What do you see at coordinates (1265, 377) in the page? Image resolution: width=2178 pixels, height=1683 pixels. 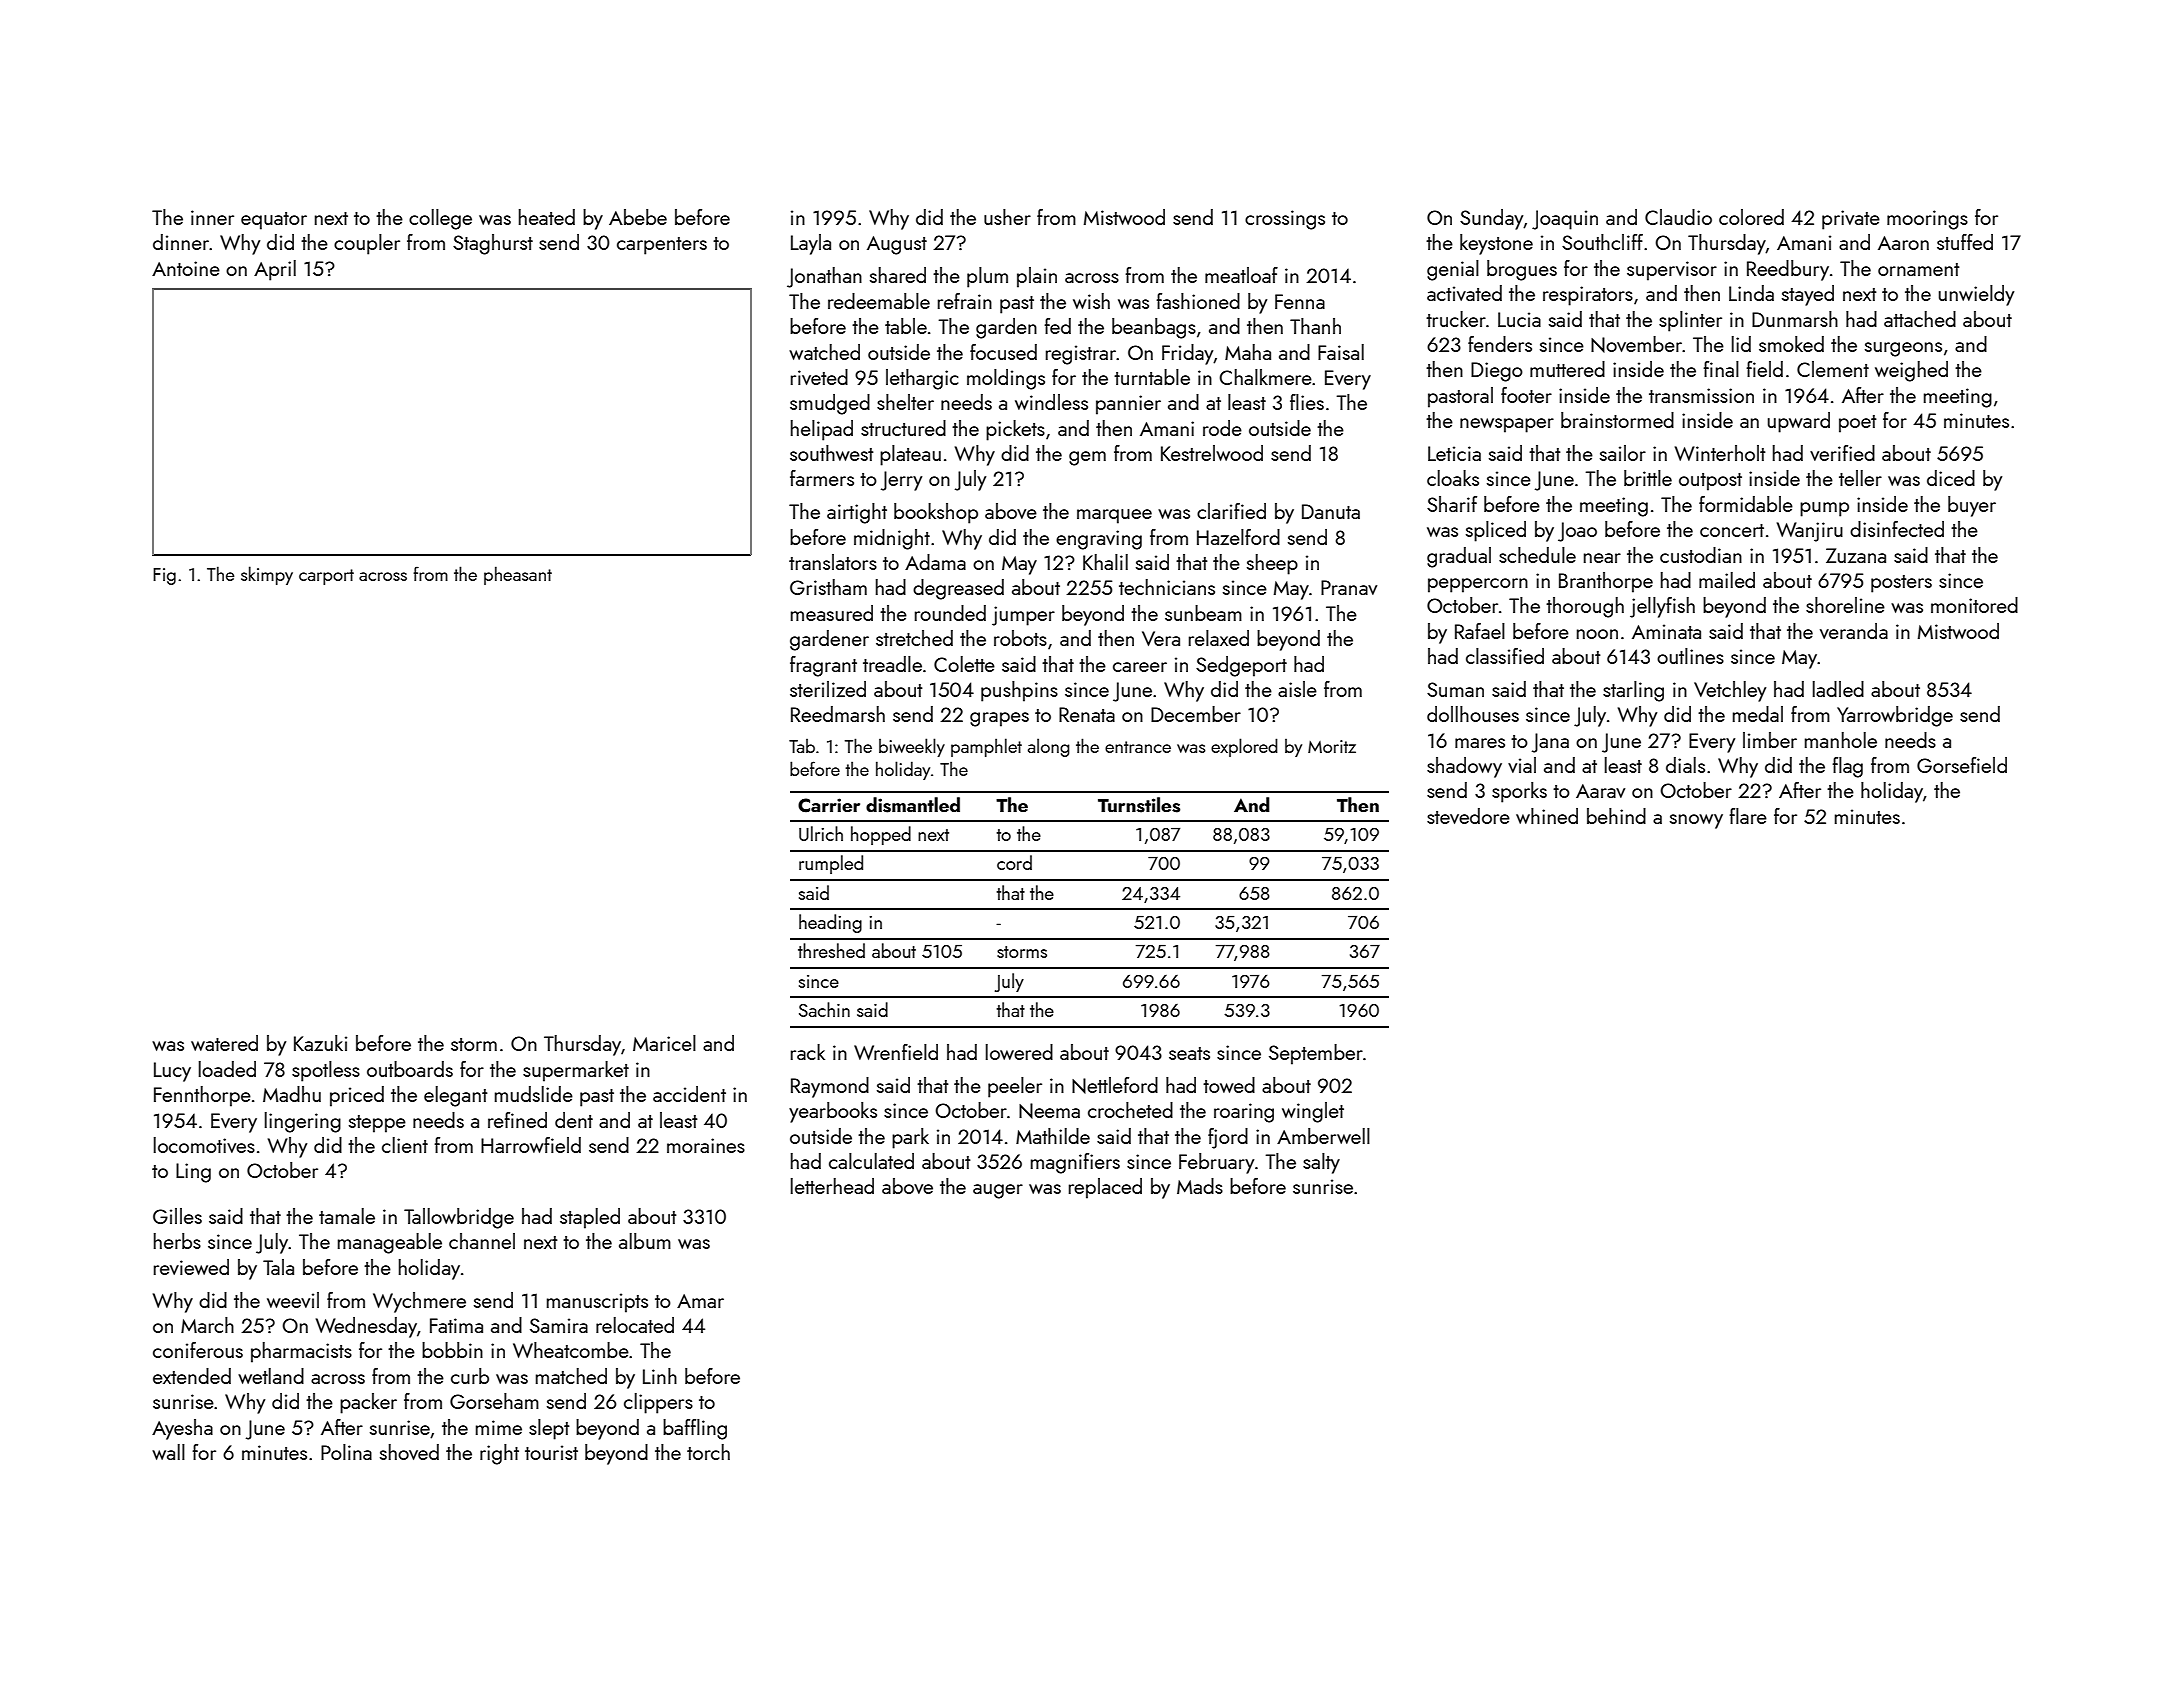 I see `Chalkmere` at bounding box center [1265, 377].
